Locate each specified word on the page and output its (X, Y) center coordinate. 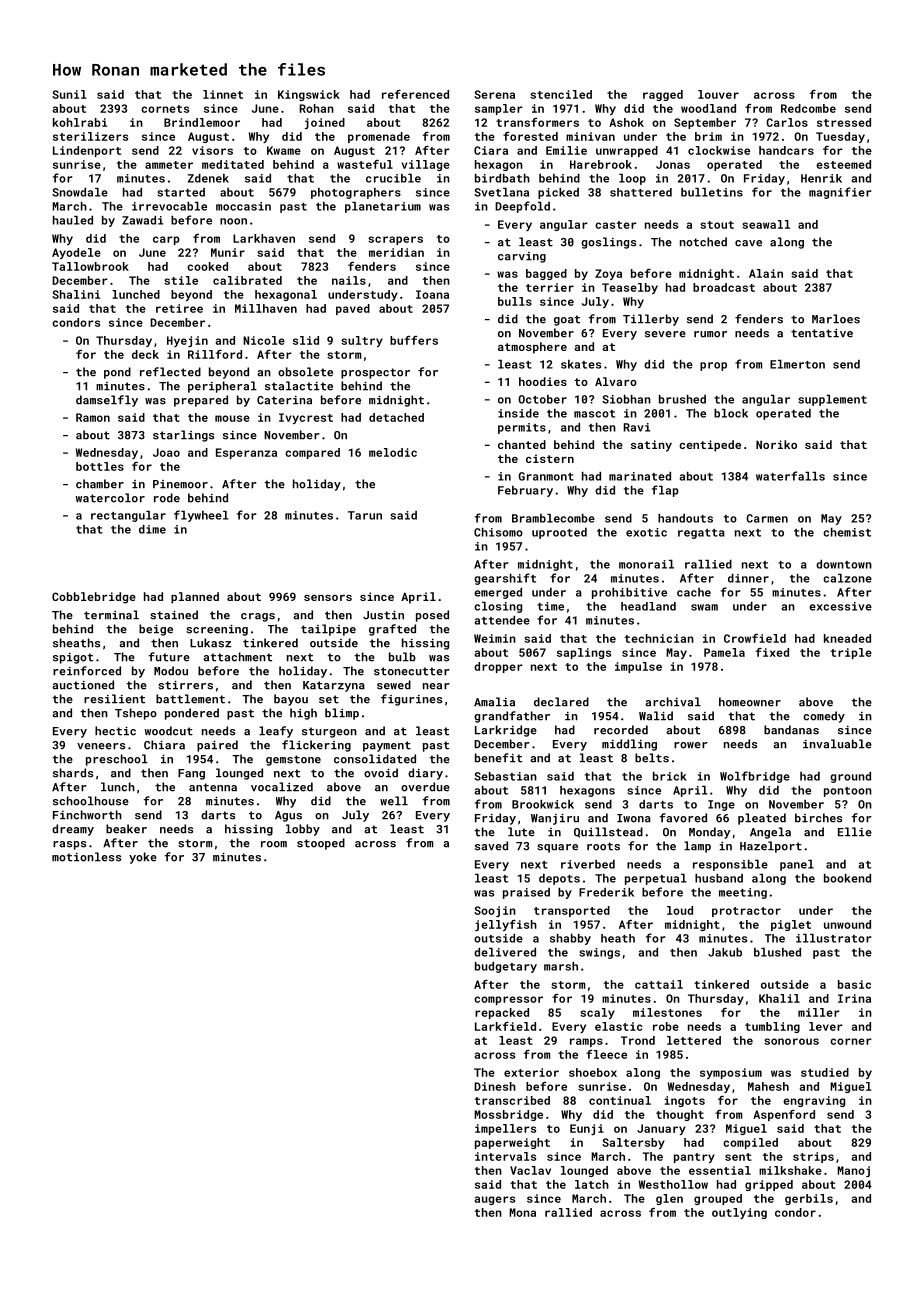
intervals (505, 1156)
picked (558, 193)
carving (522, 257)
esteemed (843, 164)
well (394, 801)
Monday (710, 833)
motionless (86, 857)
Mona (522, 1212)
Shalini (76, 294)
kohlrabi (80, 122)
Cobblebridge (94, 598)
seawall (766, 224)
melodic (393, 452)
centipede (710, 446)
